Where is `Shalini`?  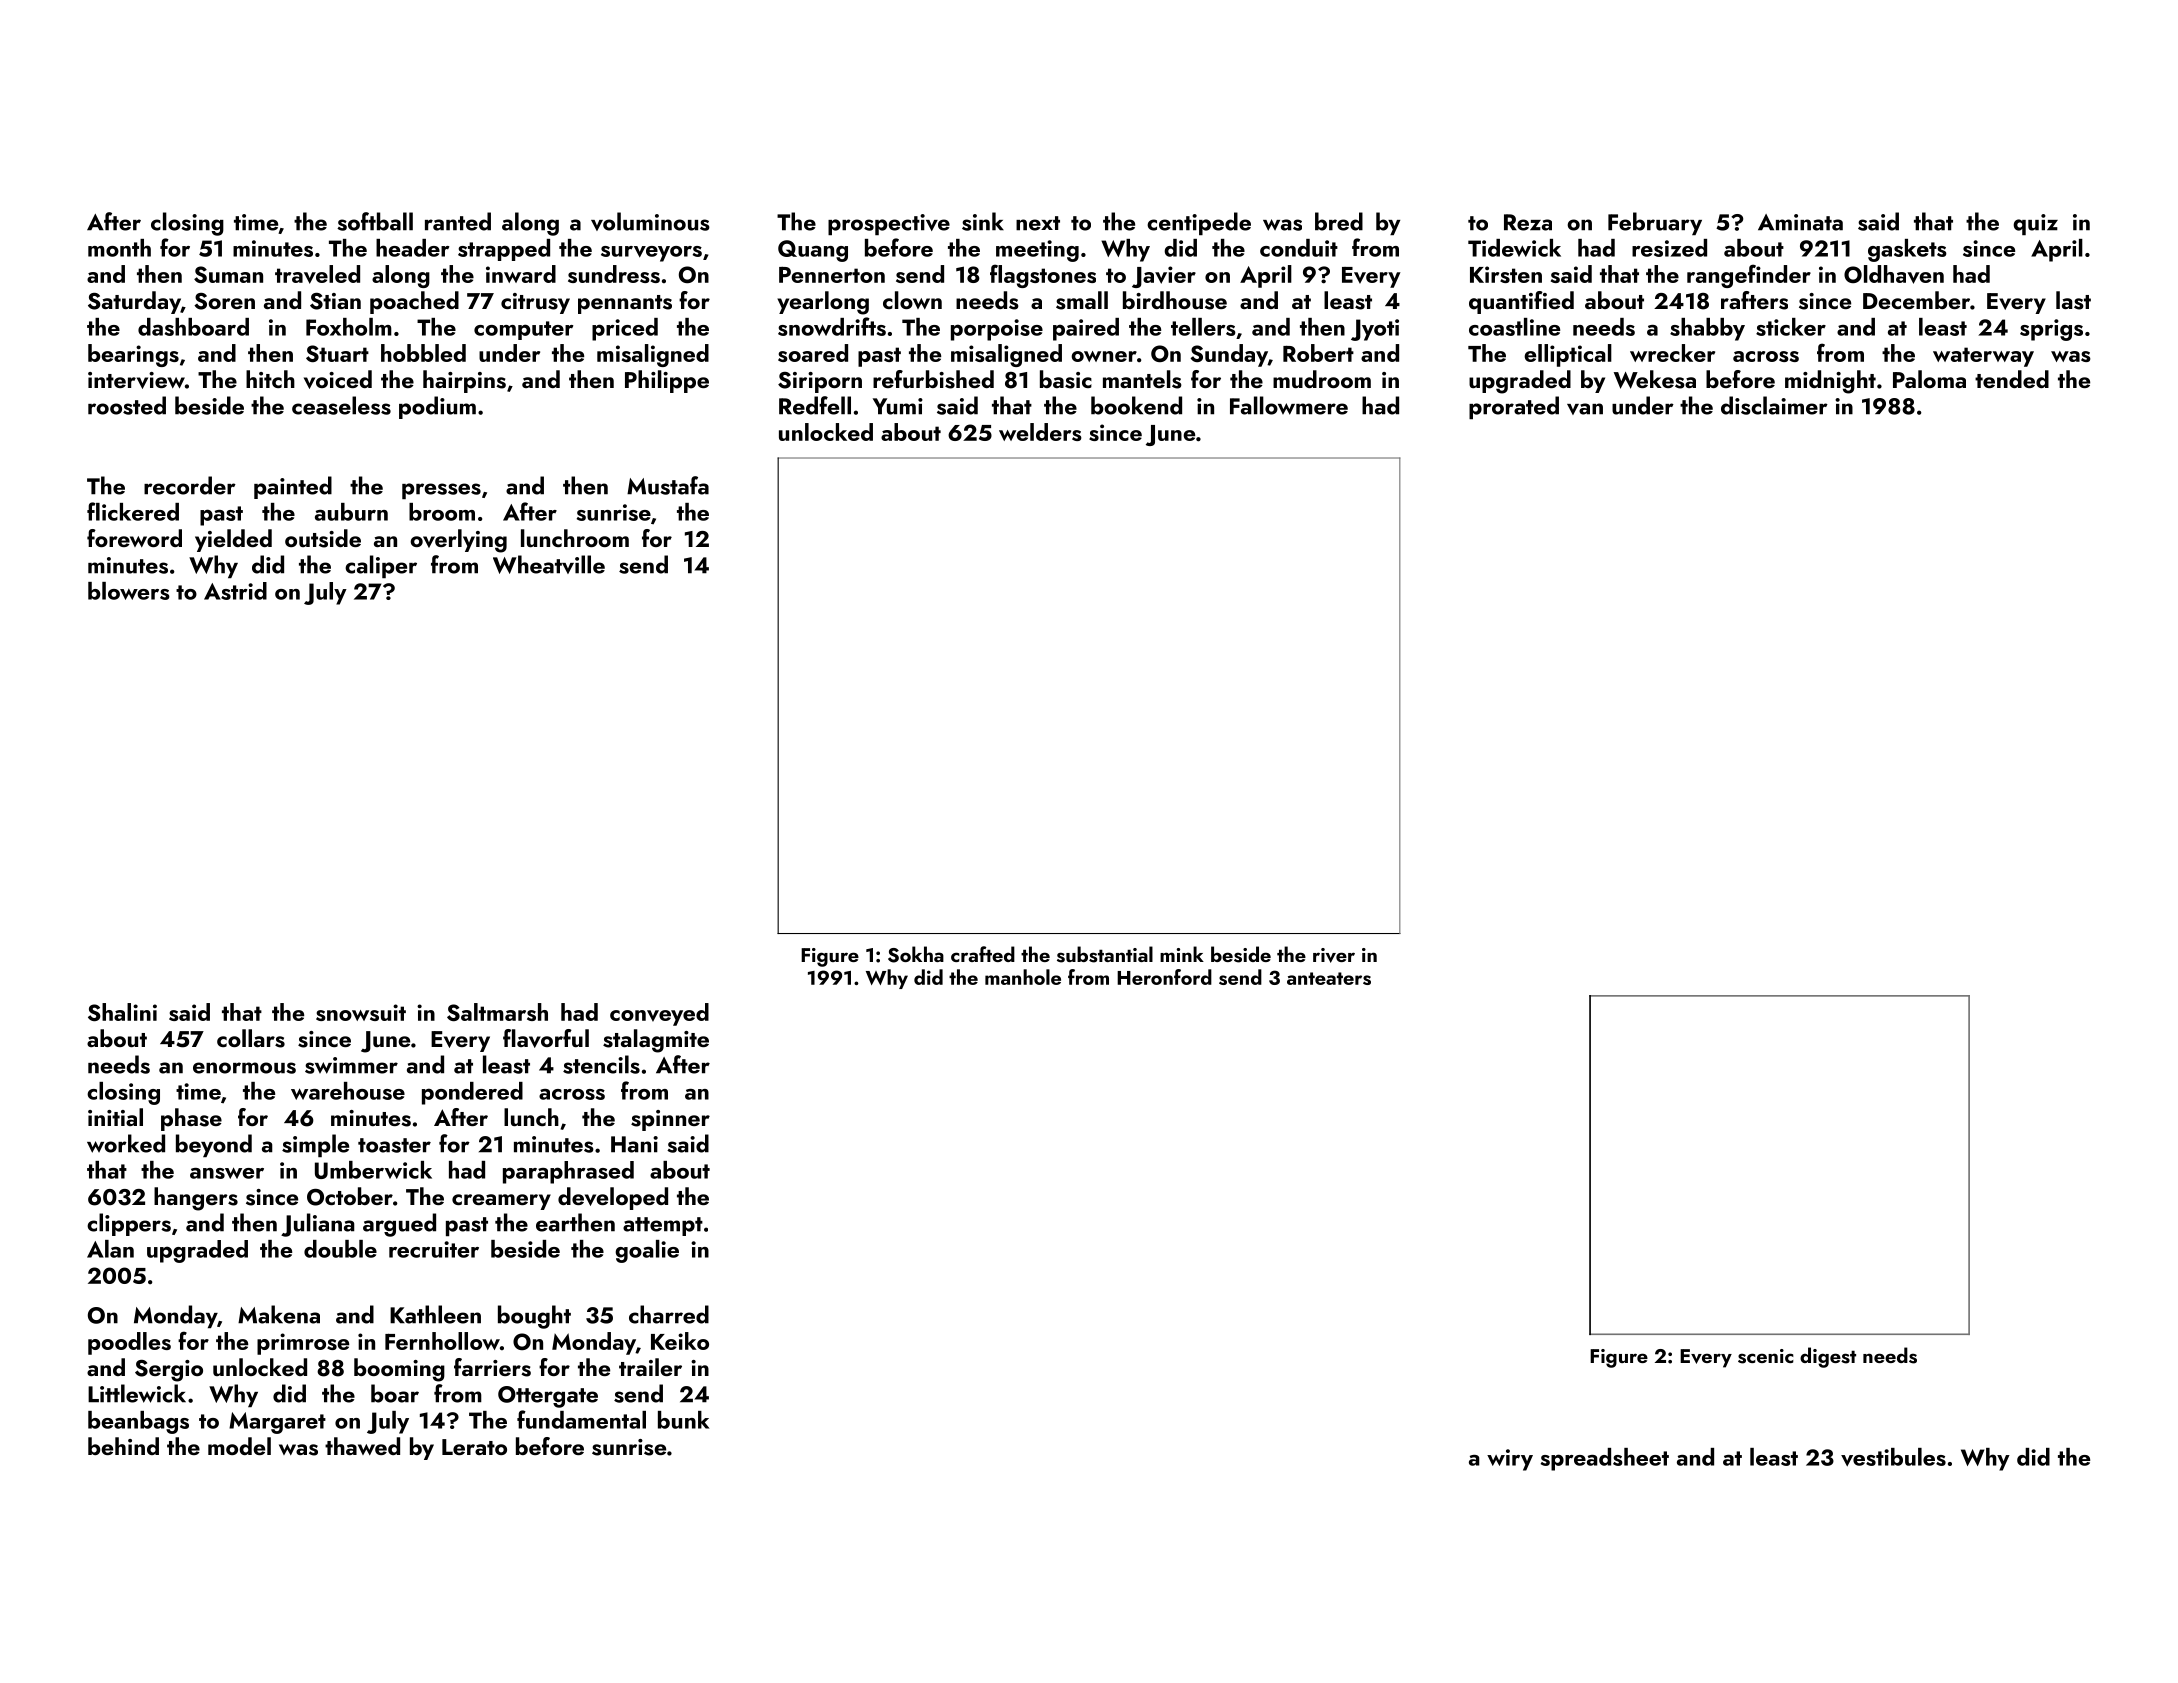 Shalini is located at coordinates (122, 1012).
